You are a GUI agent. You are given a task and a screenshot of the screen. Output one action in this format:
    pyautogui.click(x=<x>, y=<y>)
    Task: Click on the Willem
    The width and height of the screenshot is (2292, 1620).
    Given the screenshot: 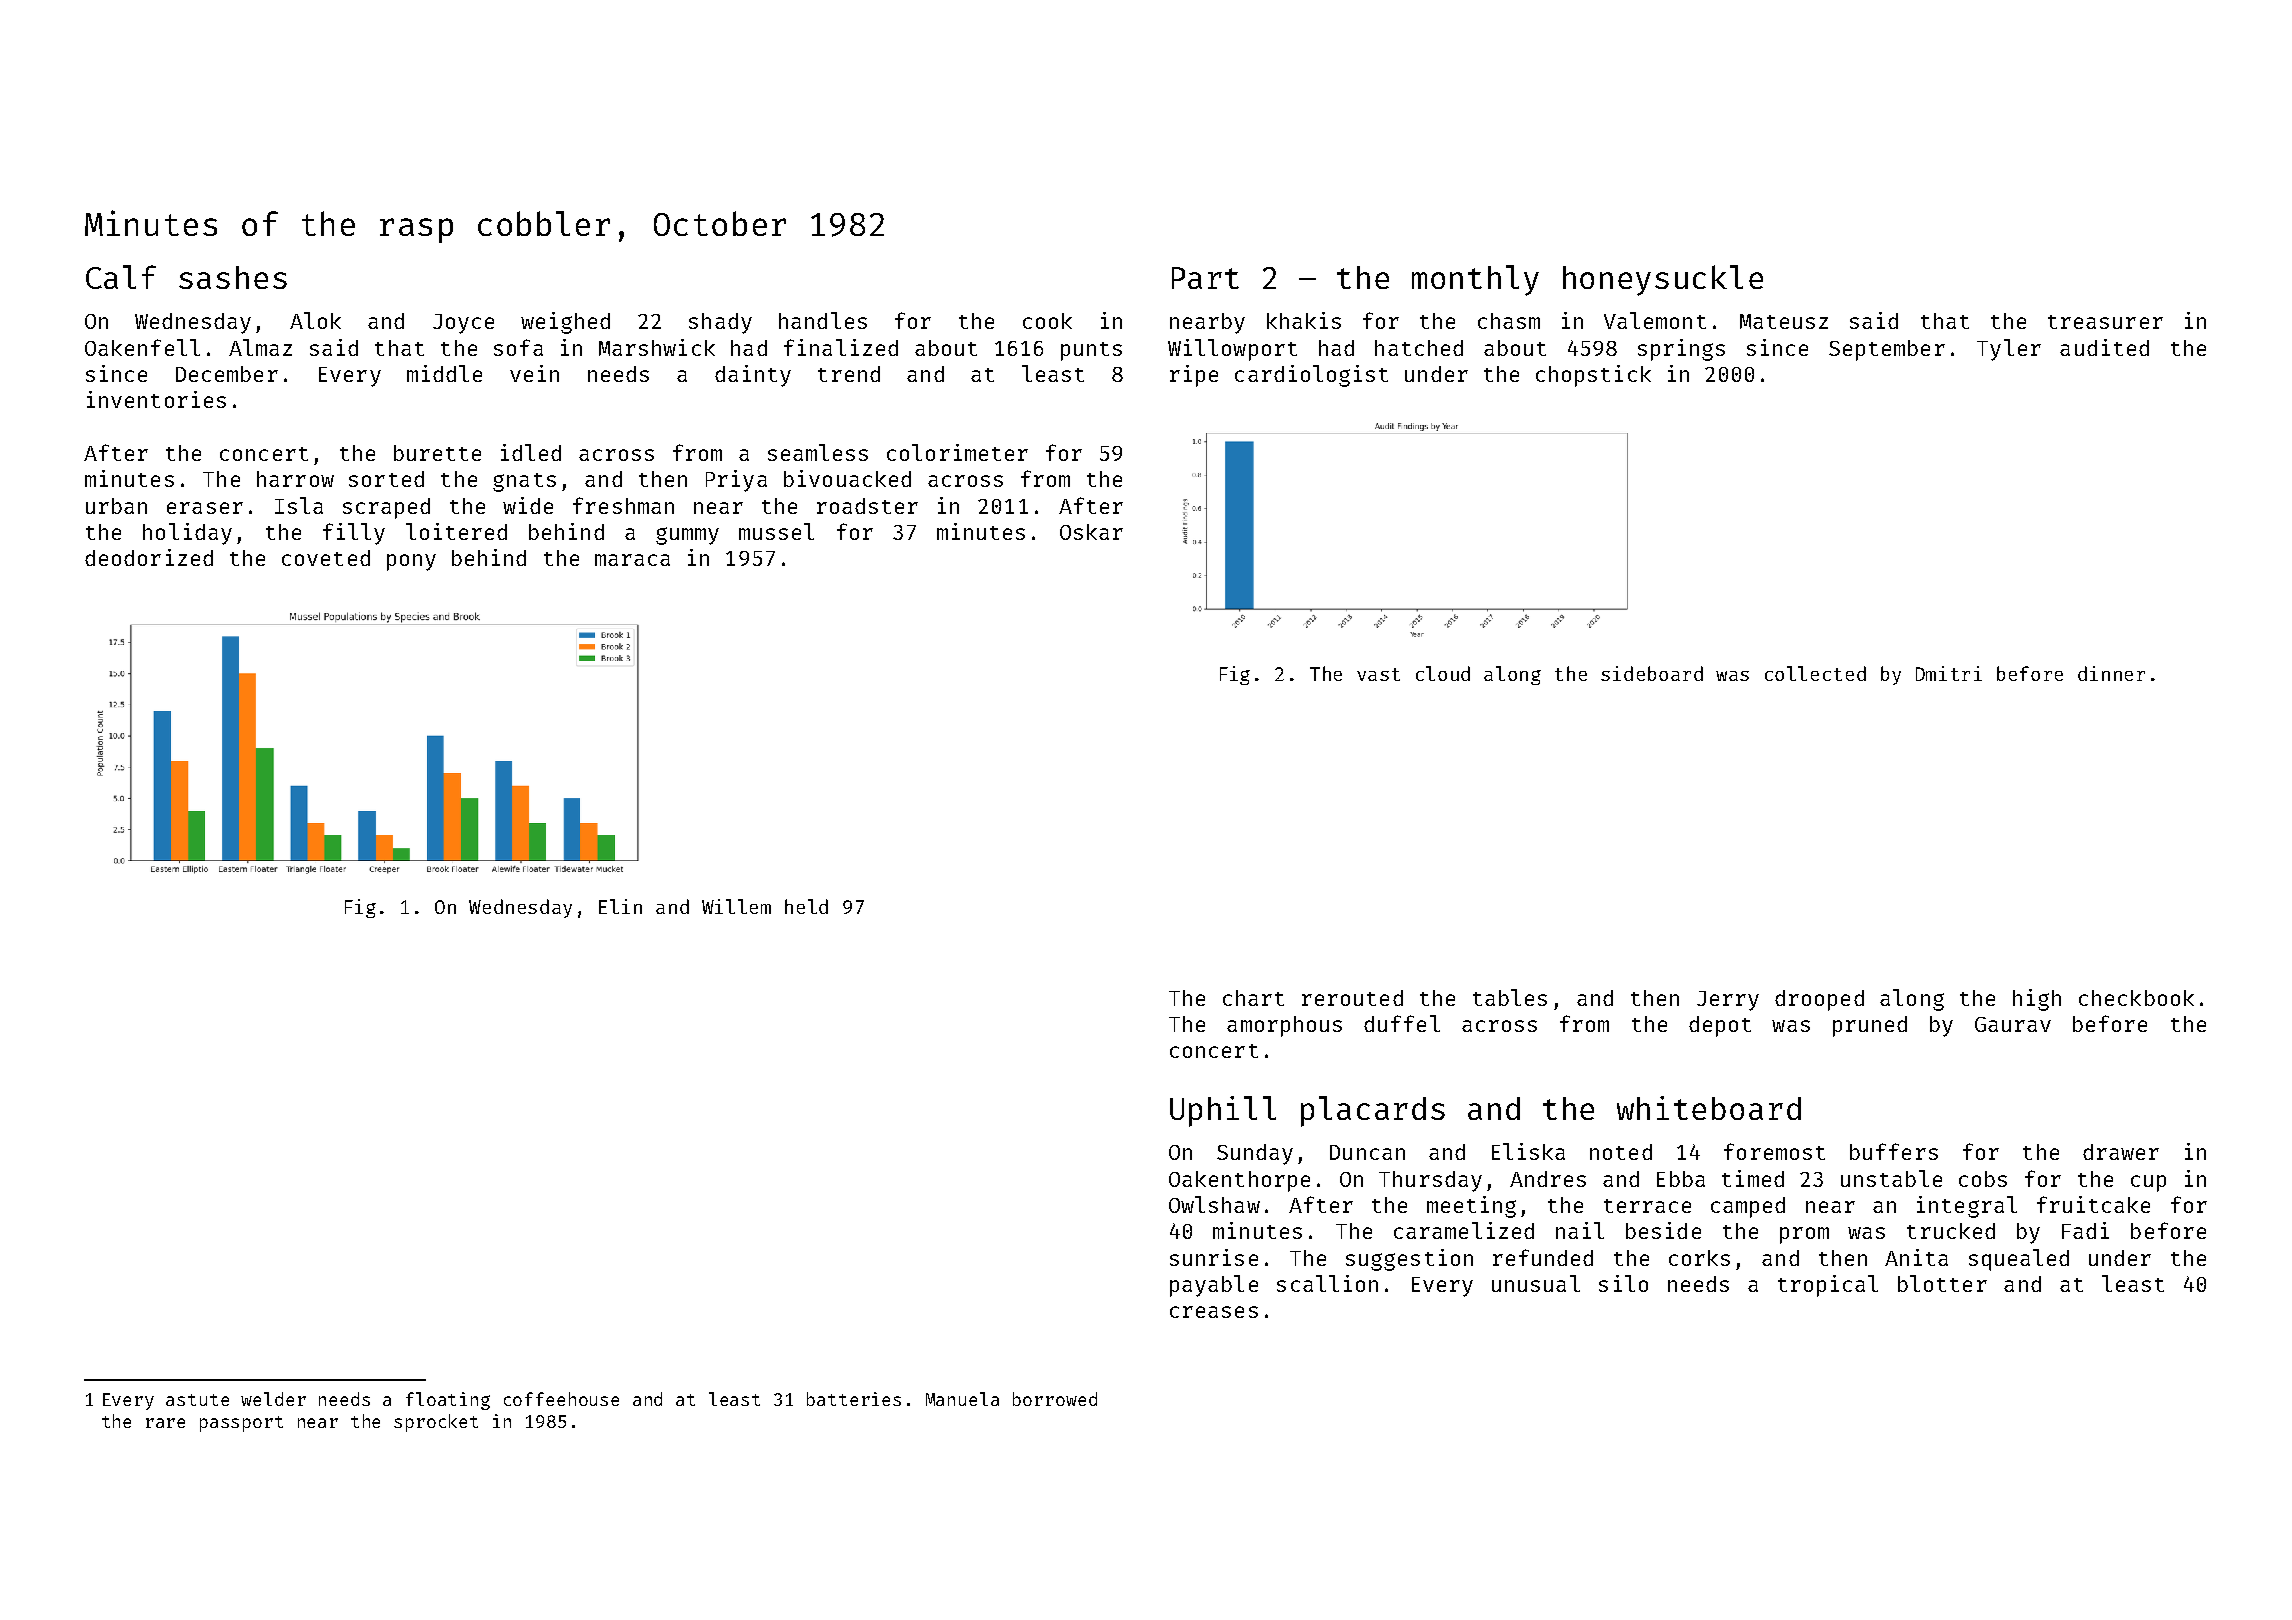 What is the action you would take?
    pyautogui.click(x=736, y=906)
